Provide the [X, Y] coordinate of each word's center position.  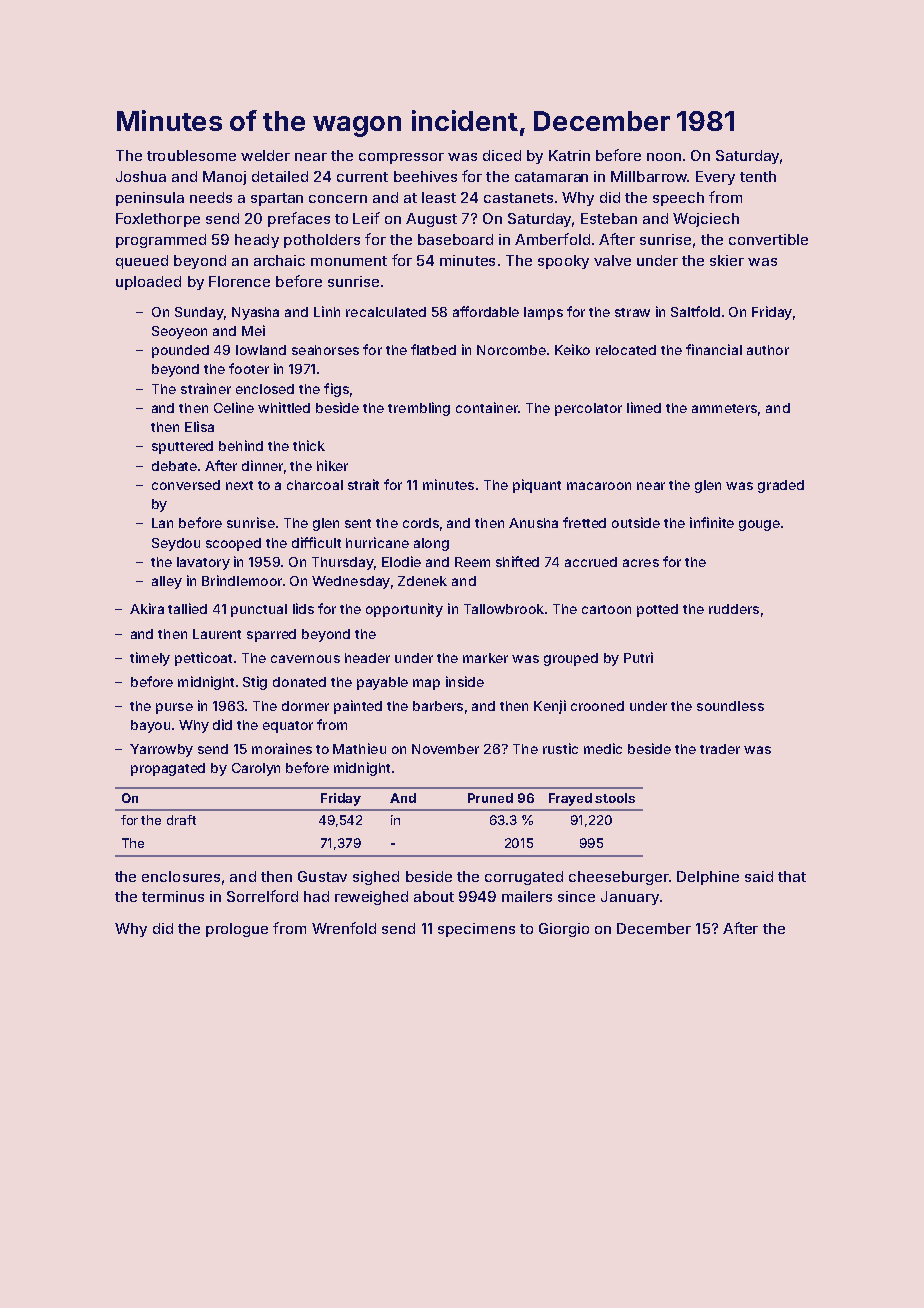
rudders [734, 609]
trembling [419, 409]
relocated [626, 350]
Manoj [224, 178]
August [431, 220]
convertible [768, 239]
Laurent [217, 634]
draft [181, 820]
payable [382, 683]
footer [249, 368]
